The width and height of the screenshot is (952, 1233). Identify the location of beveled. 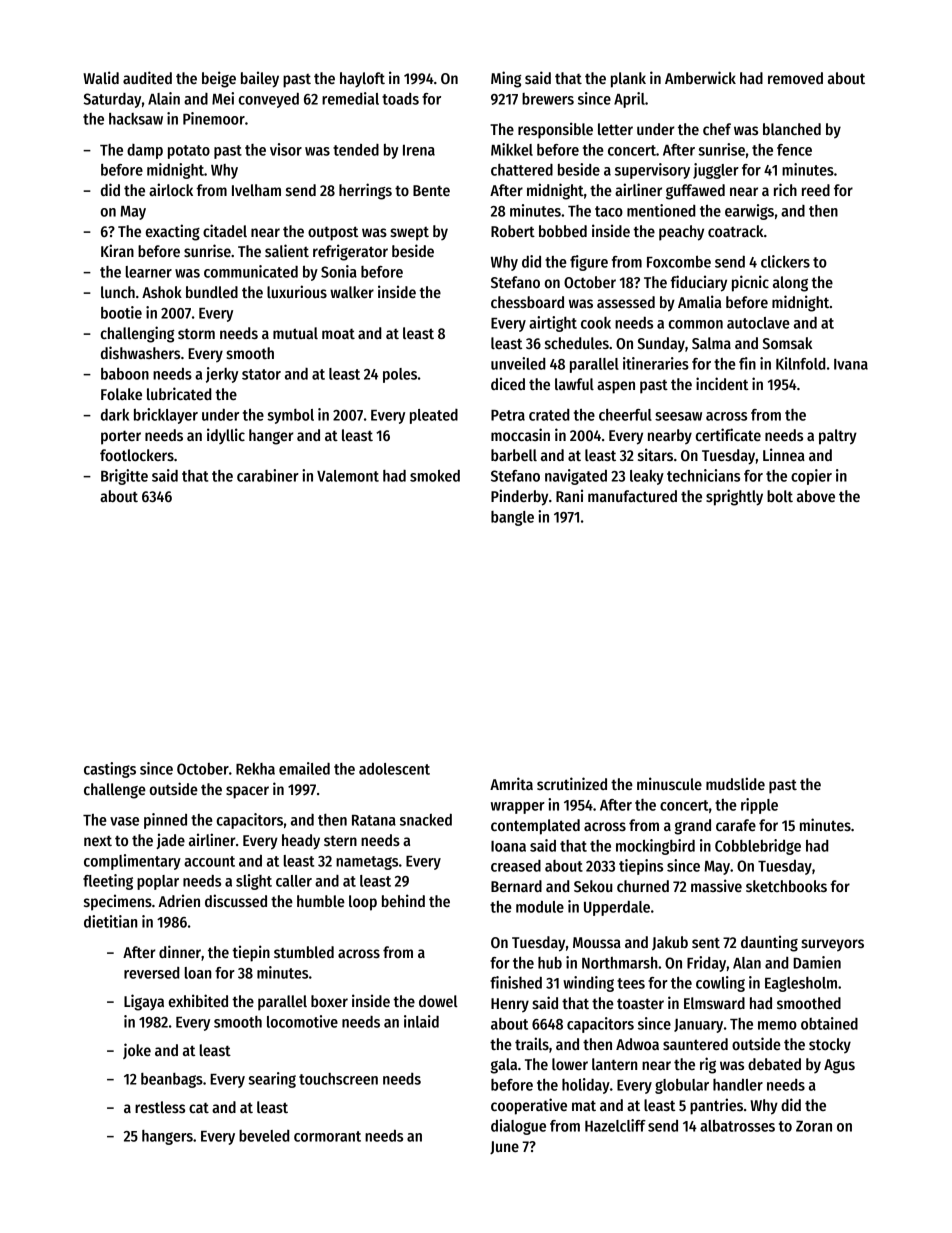
(264, 1136).
